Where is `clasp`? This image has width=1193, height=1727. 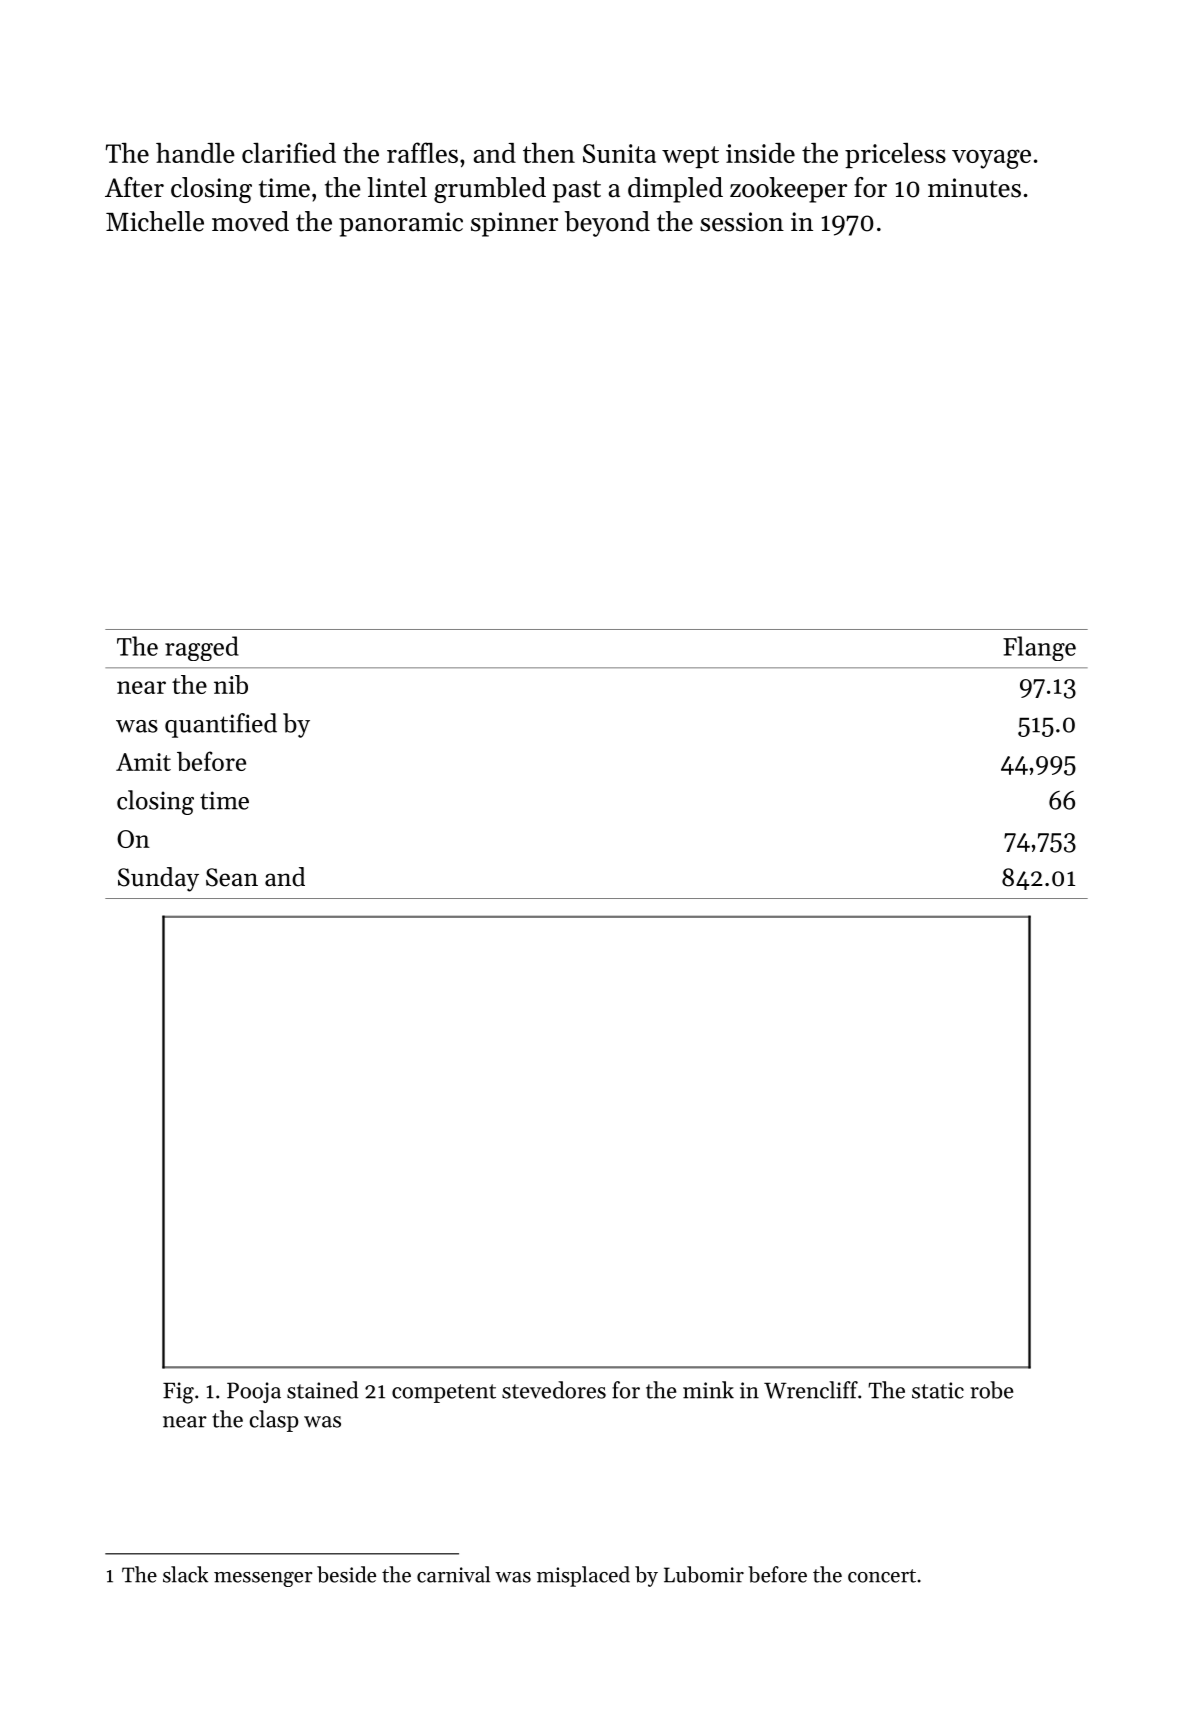
clasp is located at coordinates (274, 1421).
